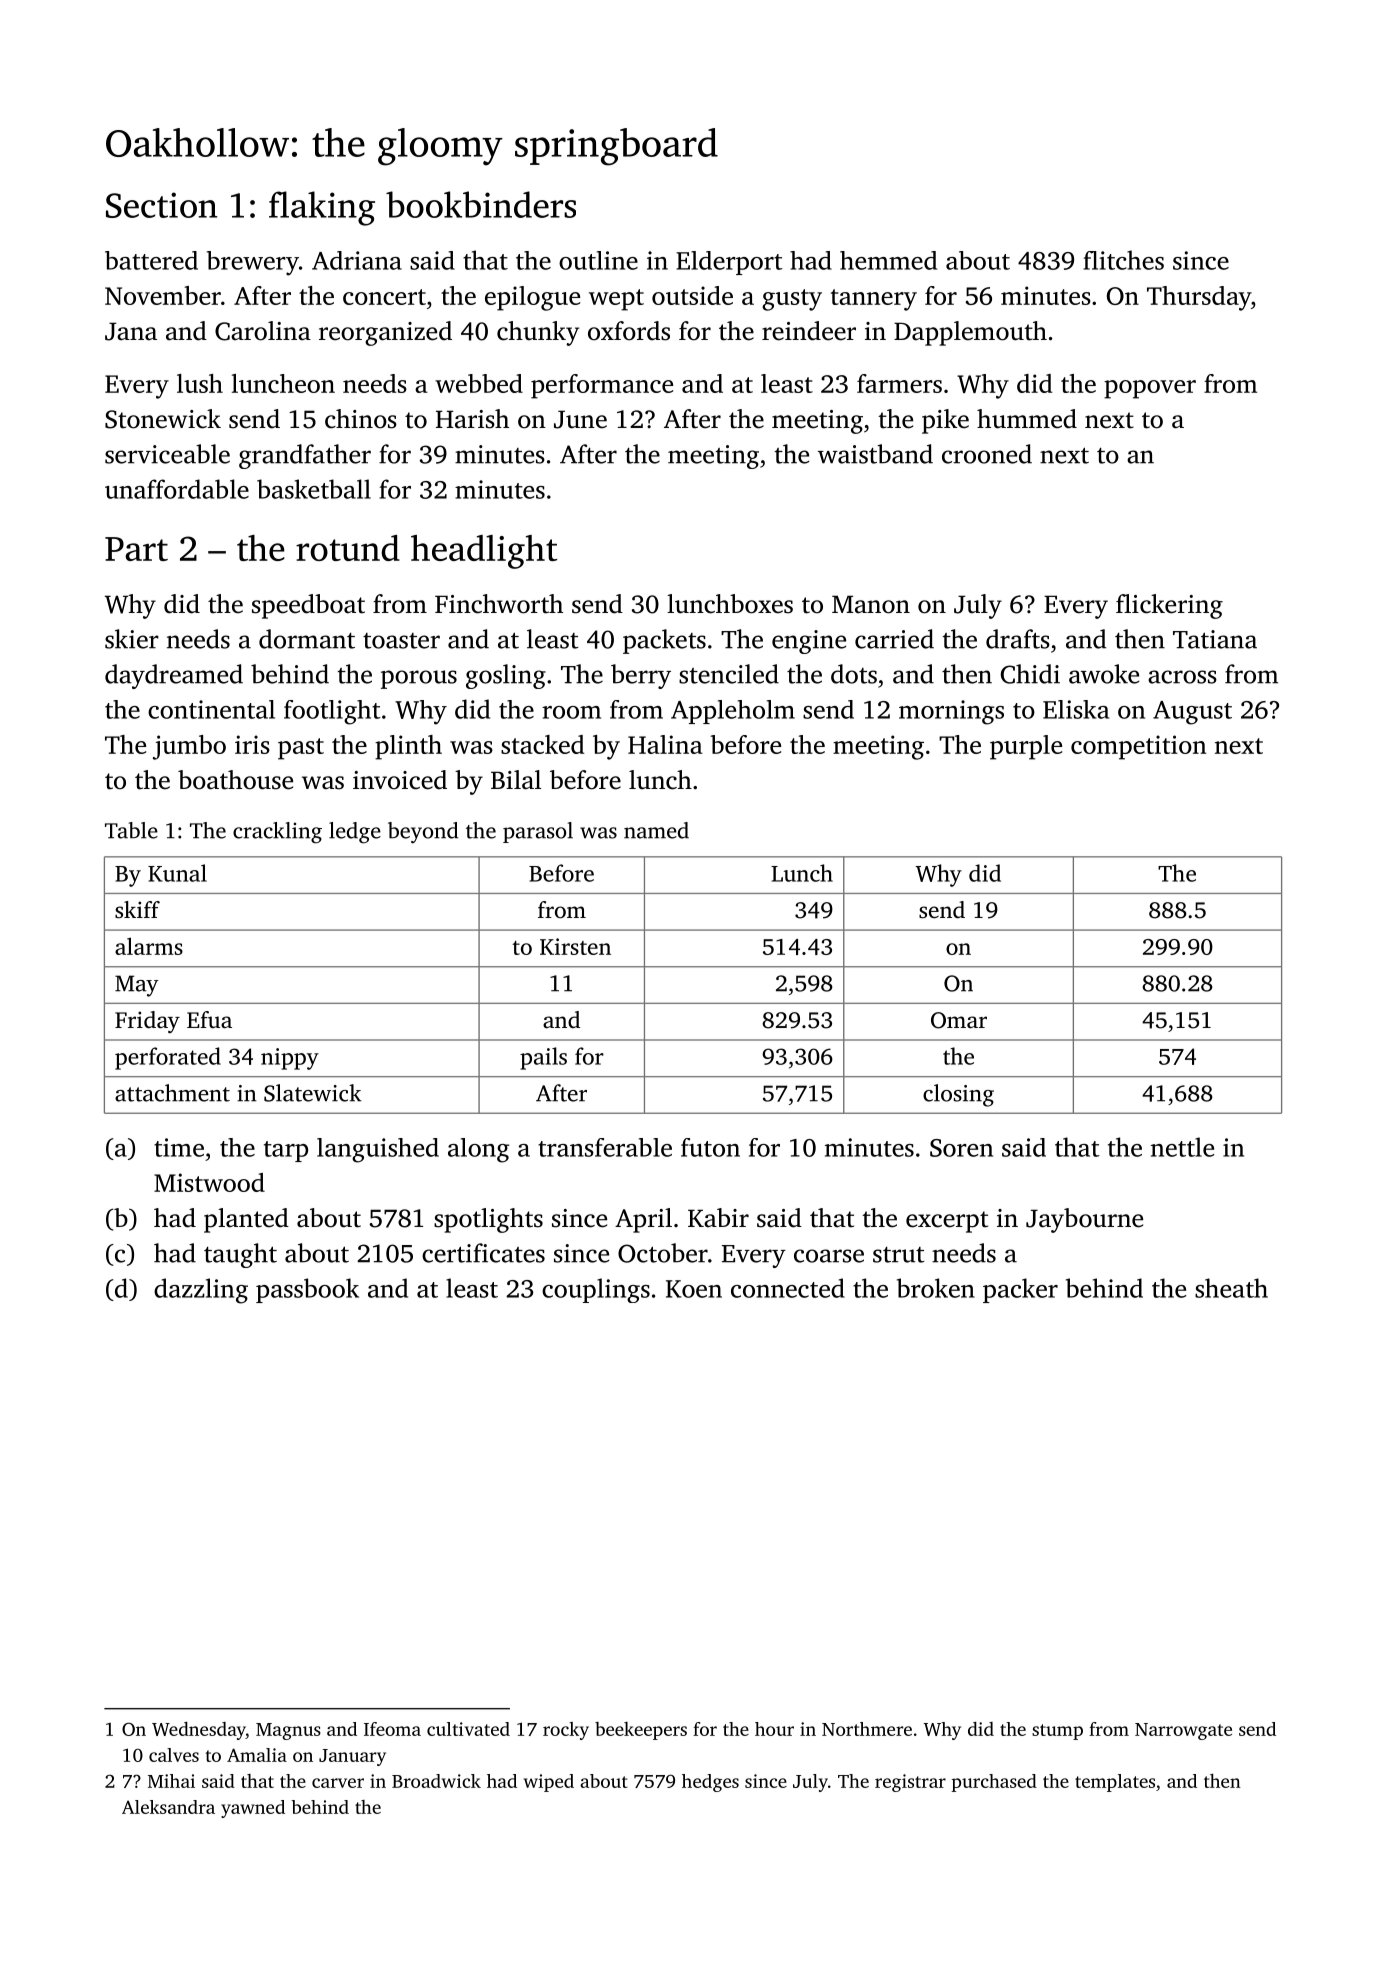 Image resolution: width=1386 pixels, height=1969 pixels. What do you see at coordinates (468, 1729) in the screenshot?
I see `cultivated` at bounding box center [468, 1729].
